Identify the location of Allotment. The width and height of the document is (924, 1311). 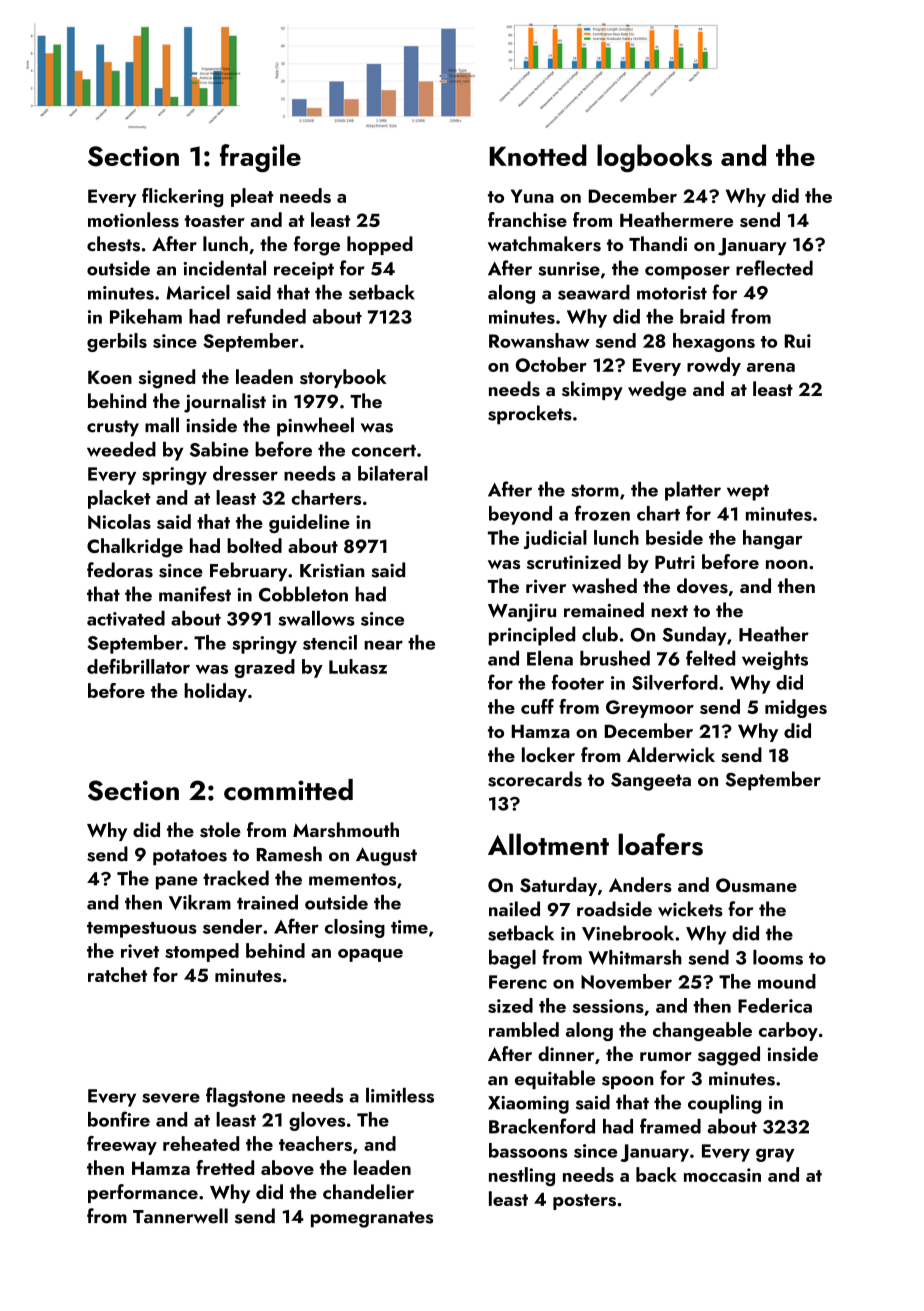
(548, 844).
